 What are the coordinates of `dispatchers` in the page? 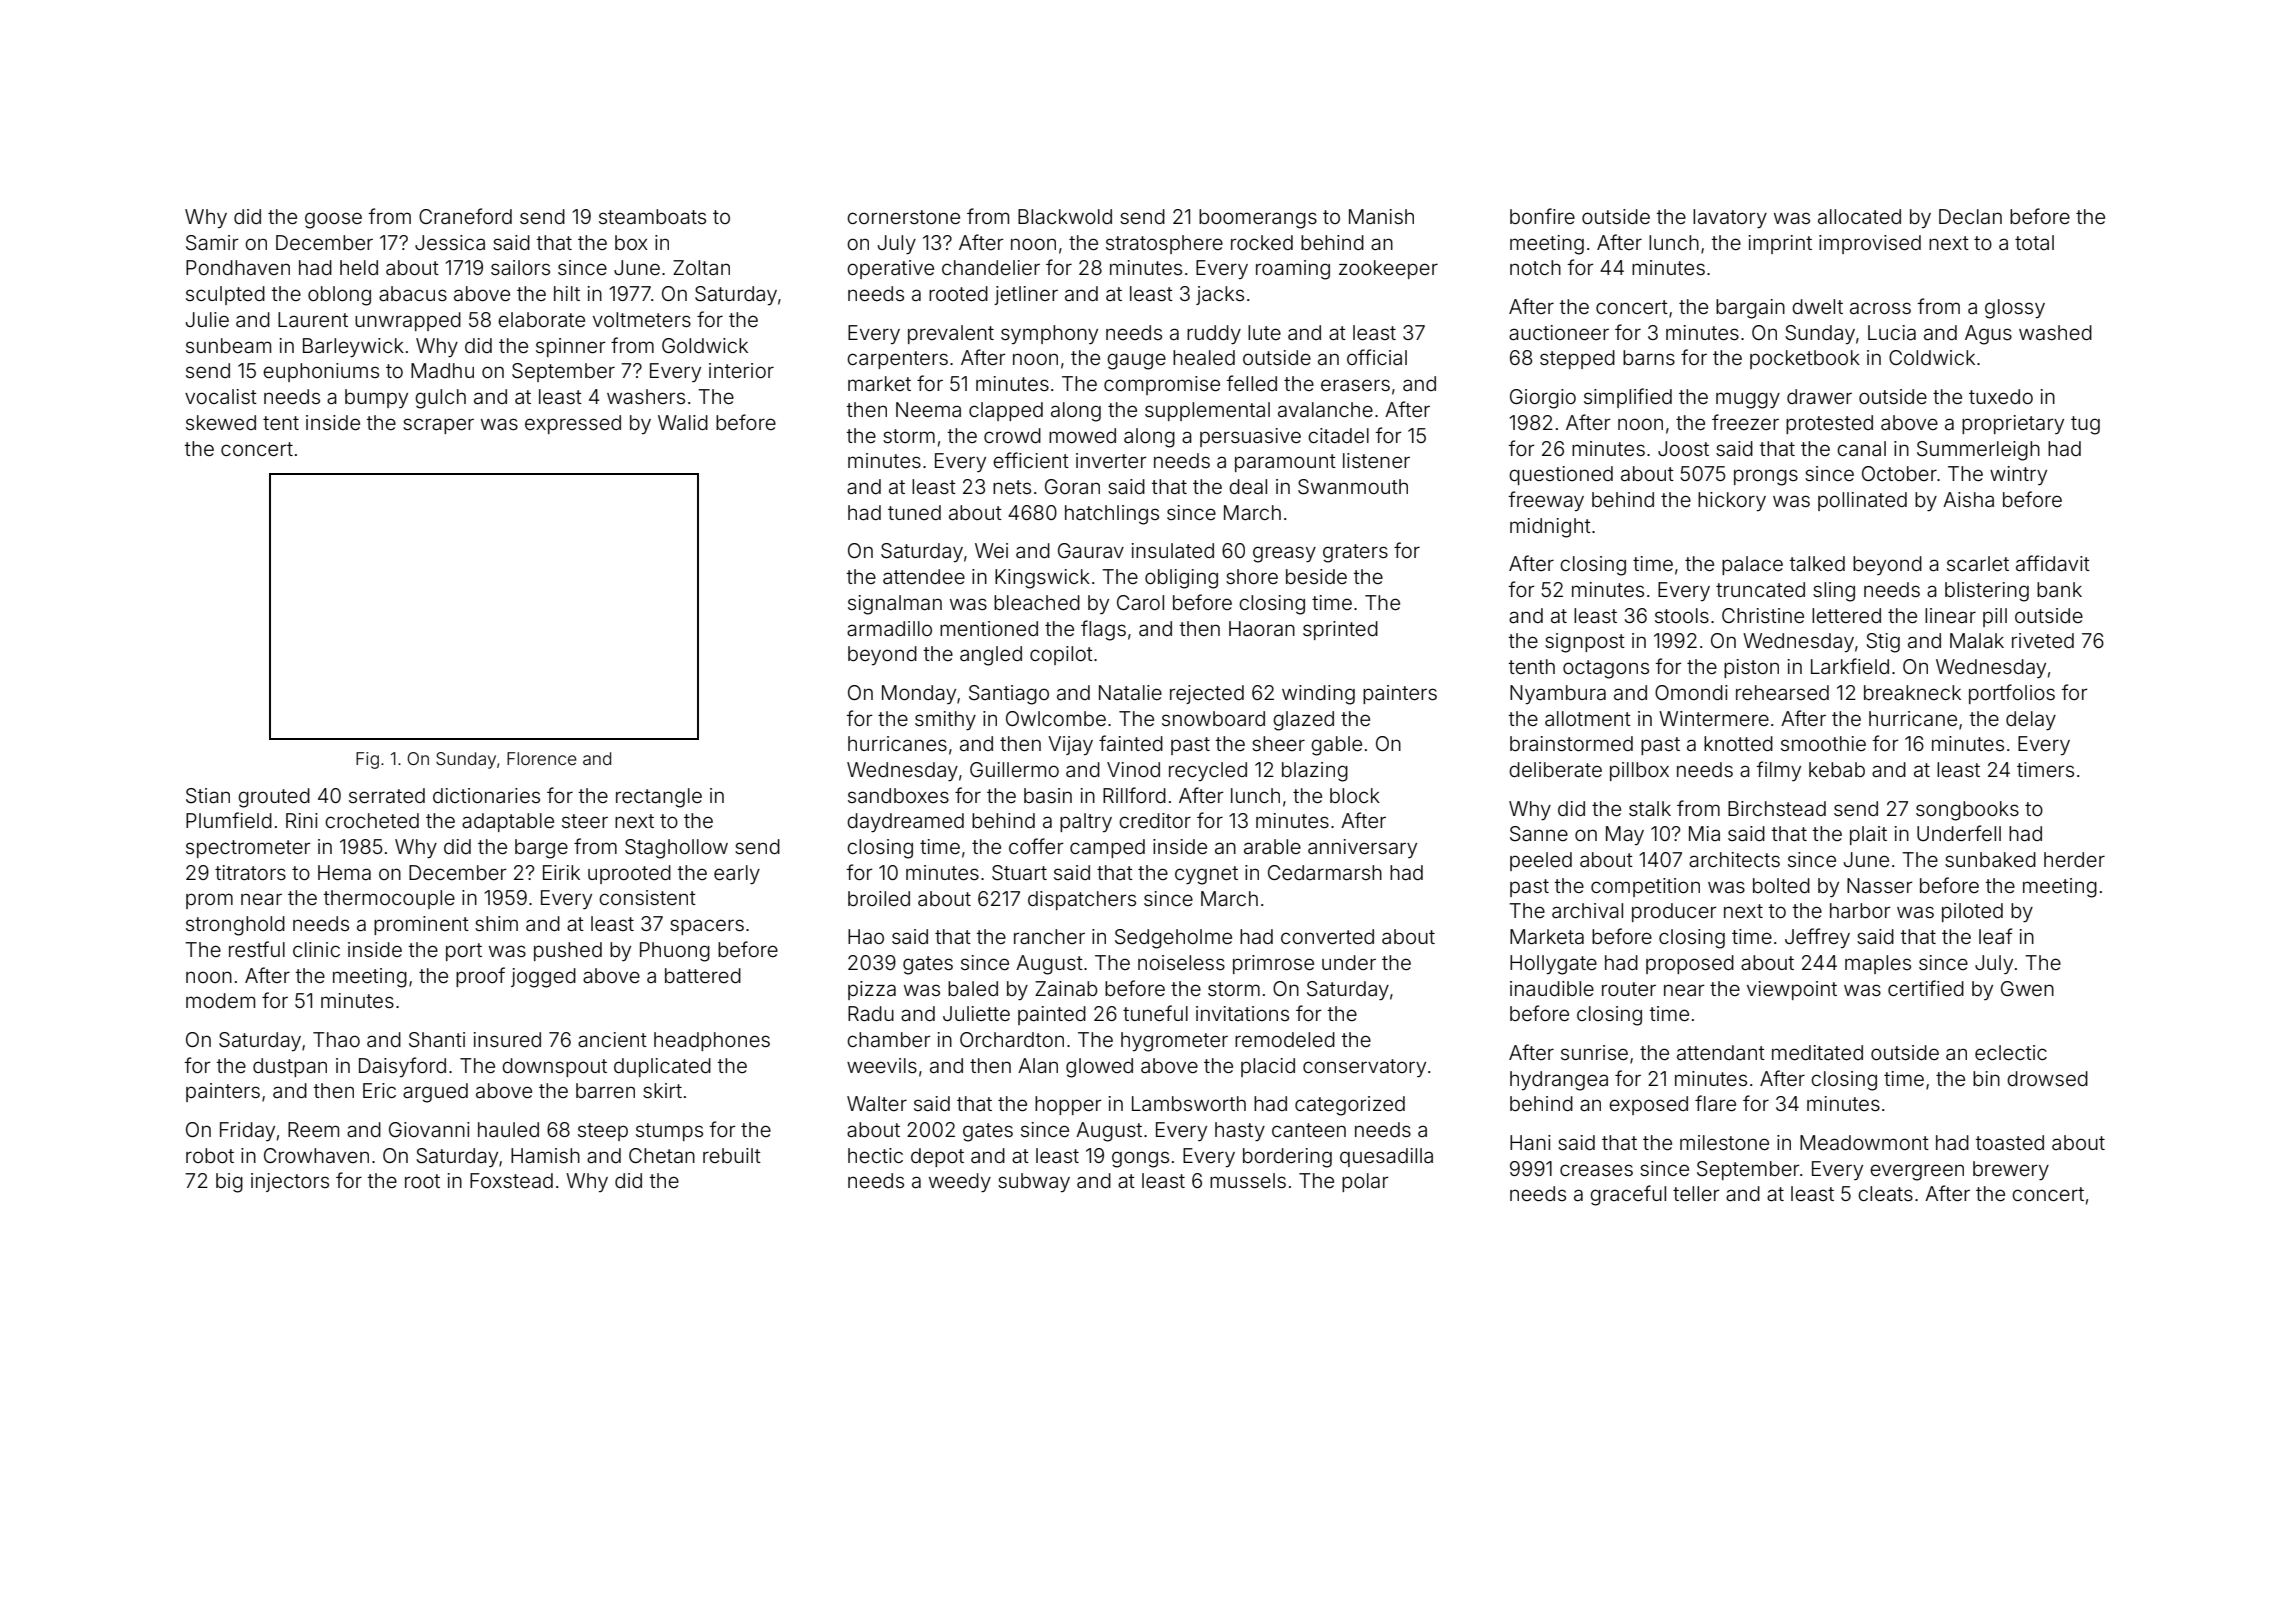 It's located at (1082, 900).
